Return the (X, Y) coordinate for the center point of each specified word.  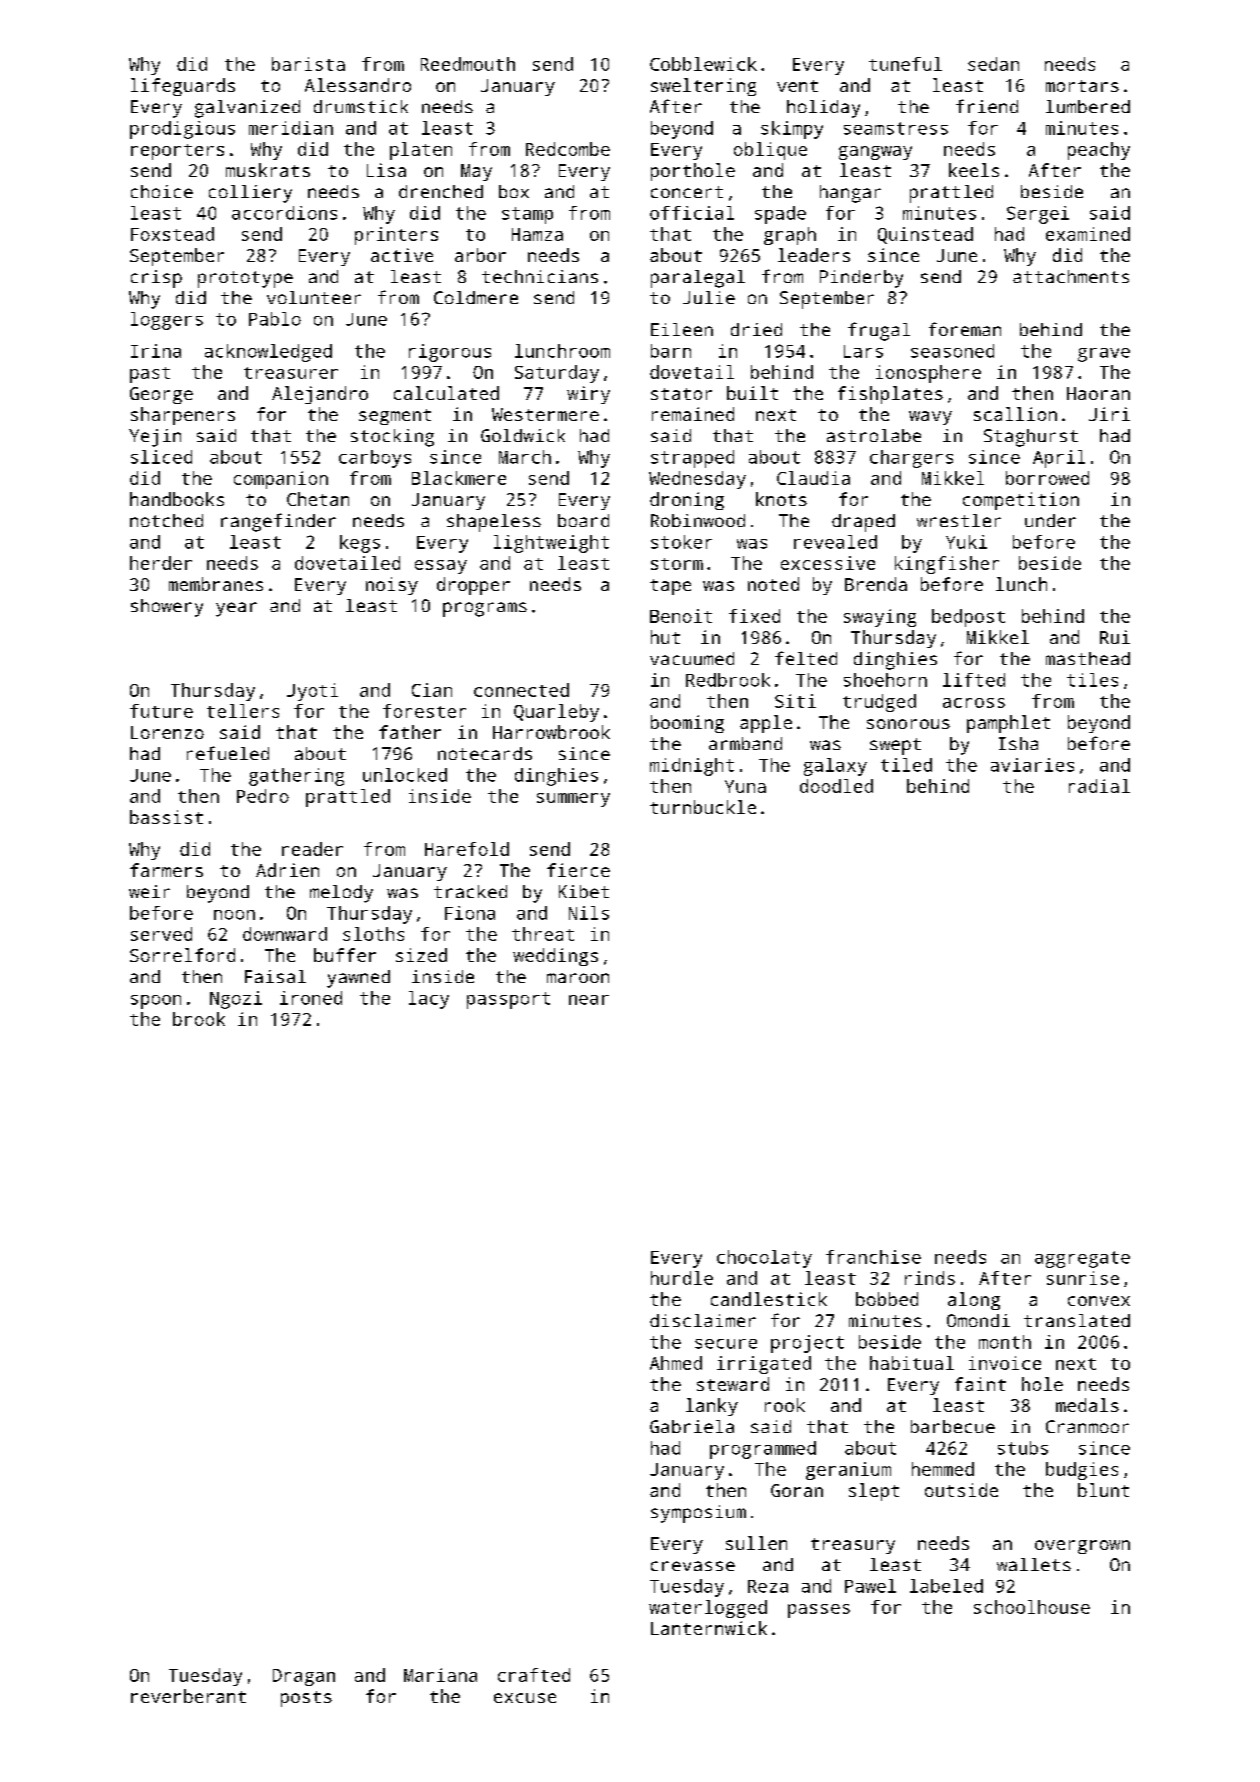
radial (1099, 786)
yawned (358, 979)
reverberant (188, 1696)
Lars (863, 351)
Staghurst (1031, 438)
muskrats (268, 170)
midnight (692, 767)
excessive (828, 563)
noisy (392, 586)
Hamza (537, 234)
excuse (525, 1698)
